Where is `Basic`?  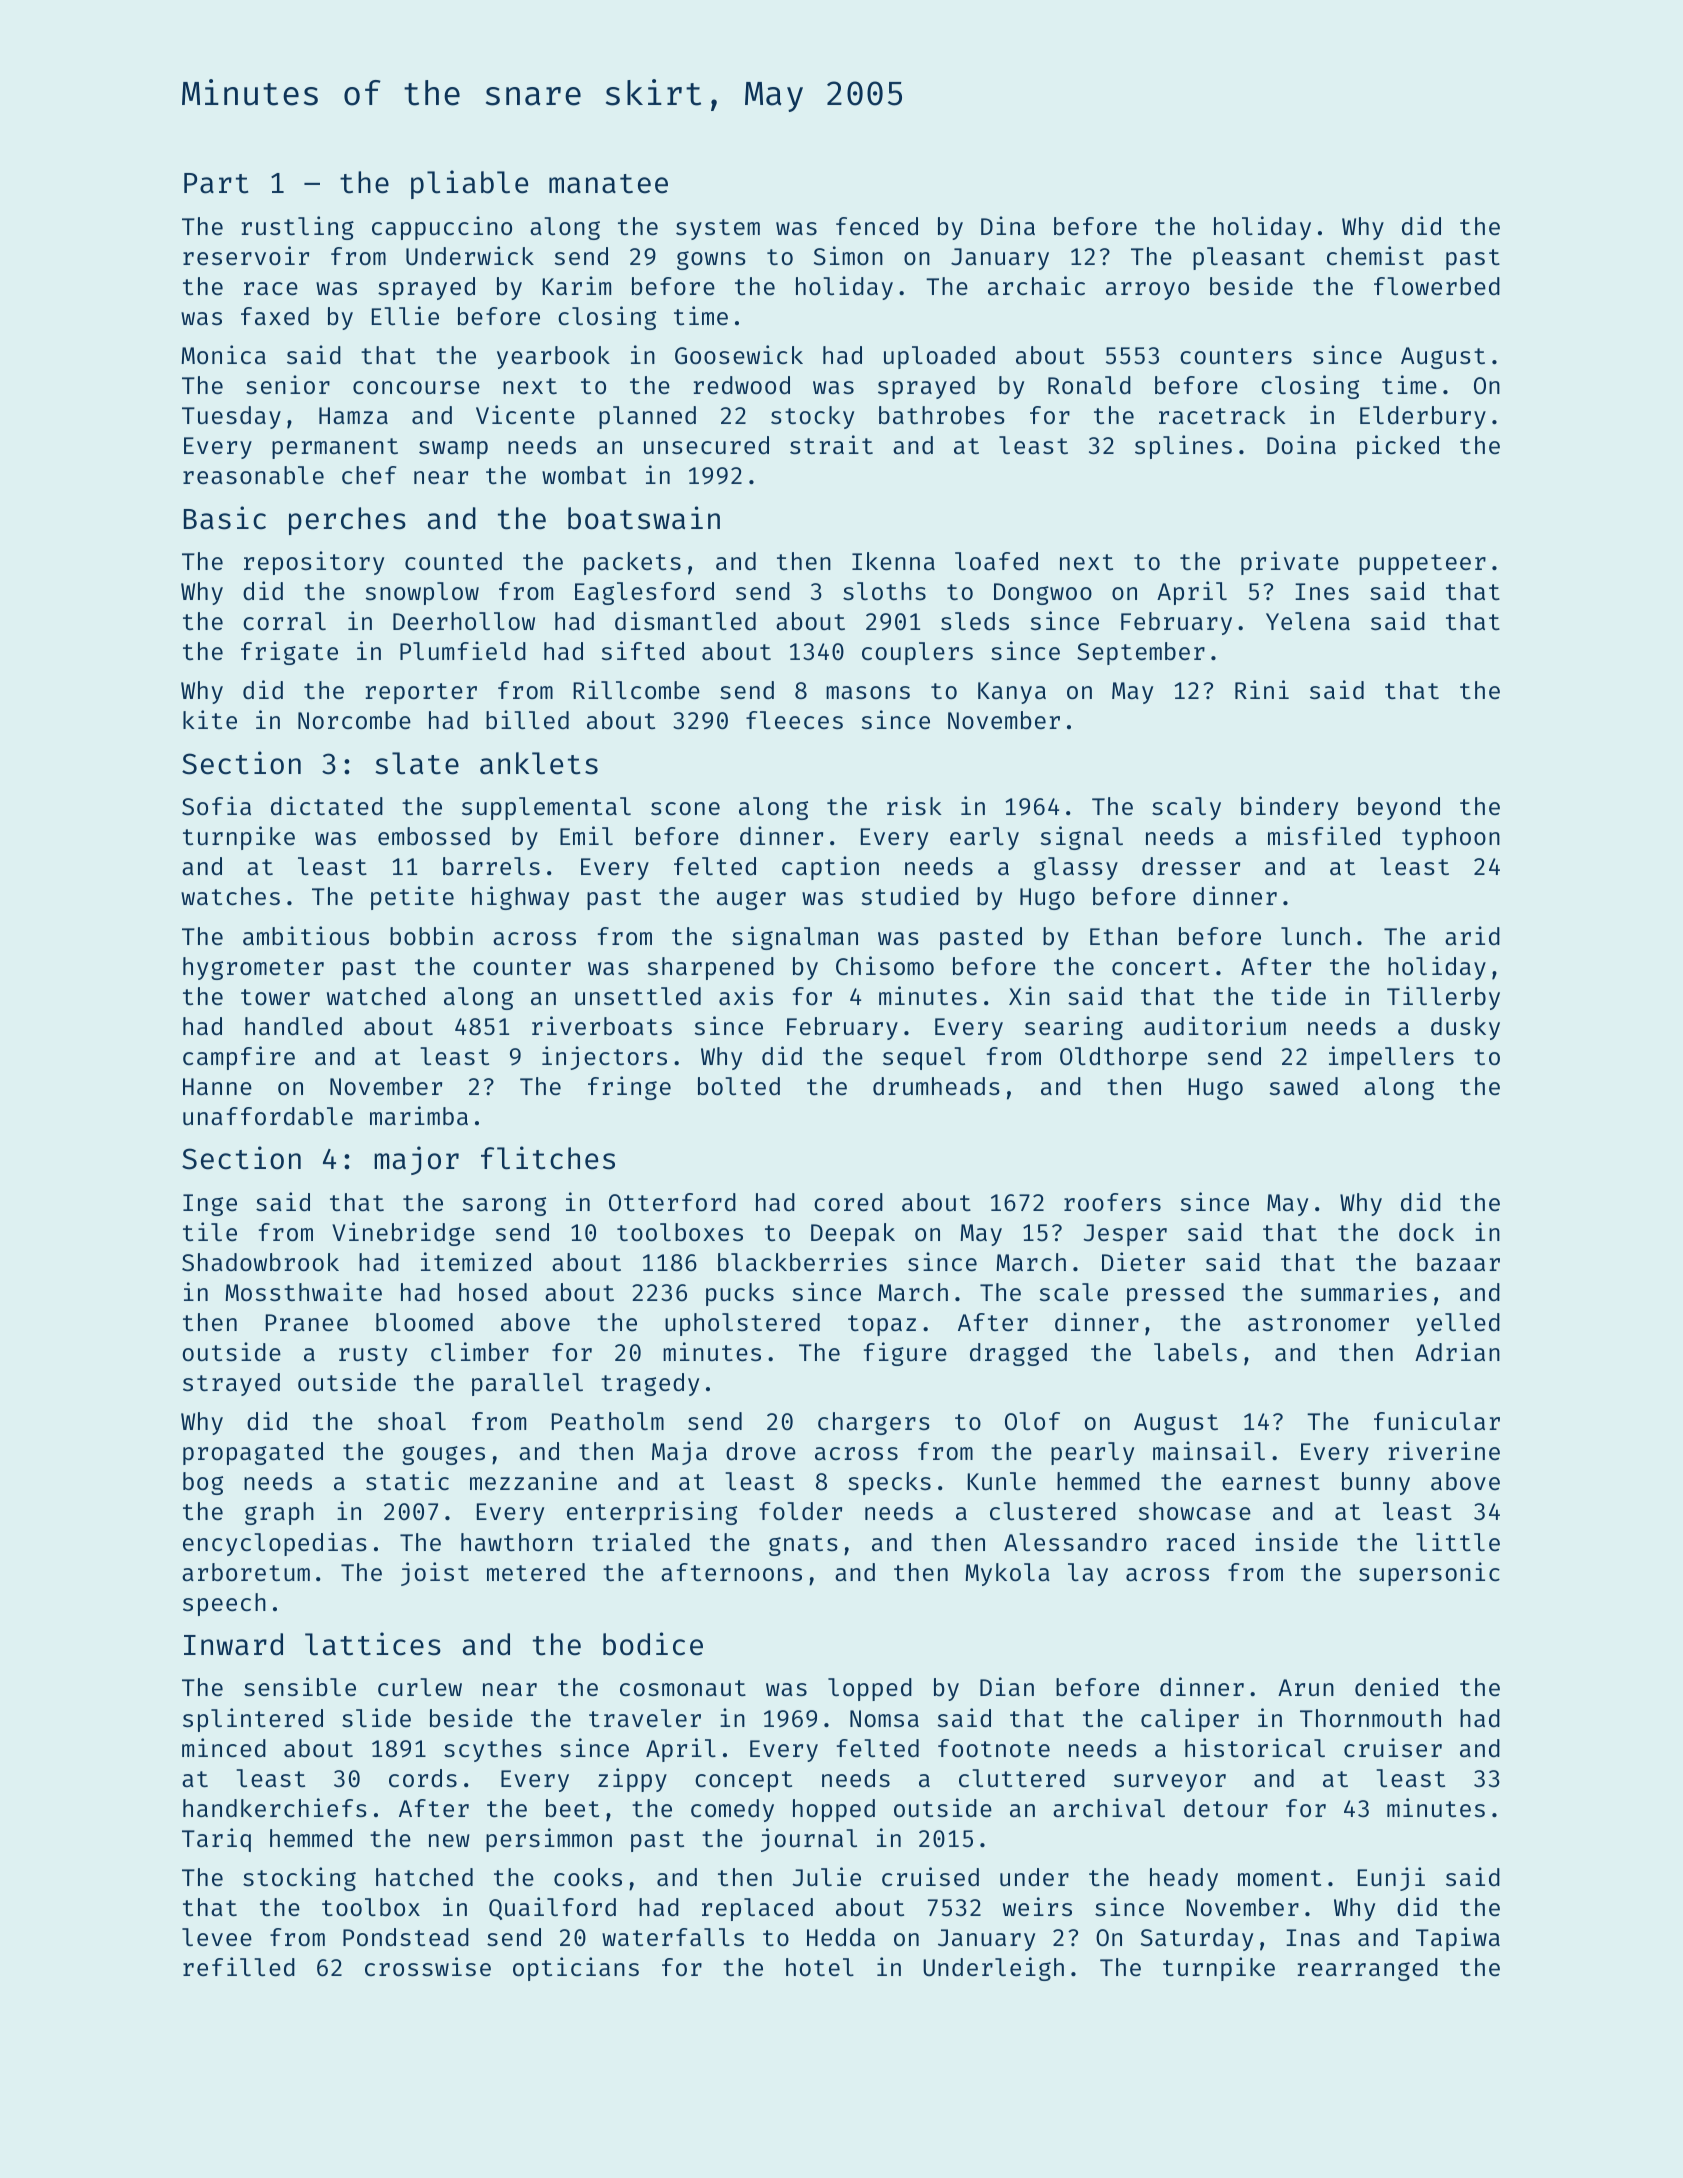 Basic is located at coordinates (225, 518).
